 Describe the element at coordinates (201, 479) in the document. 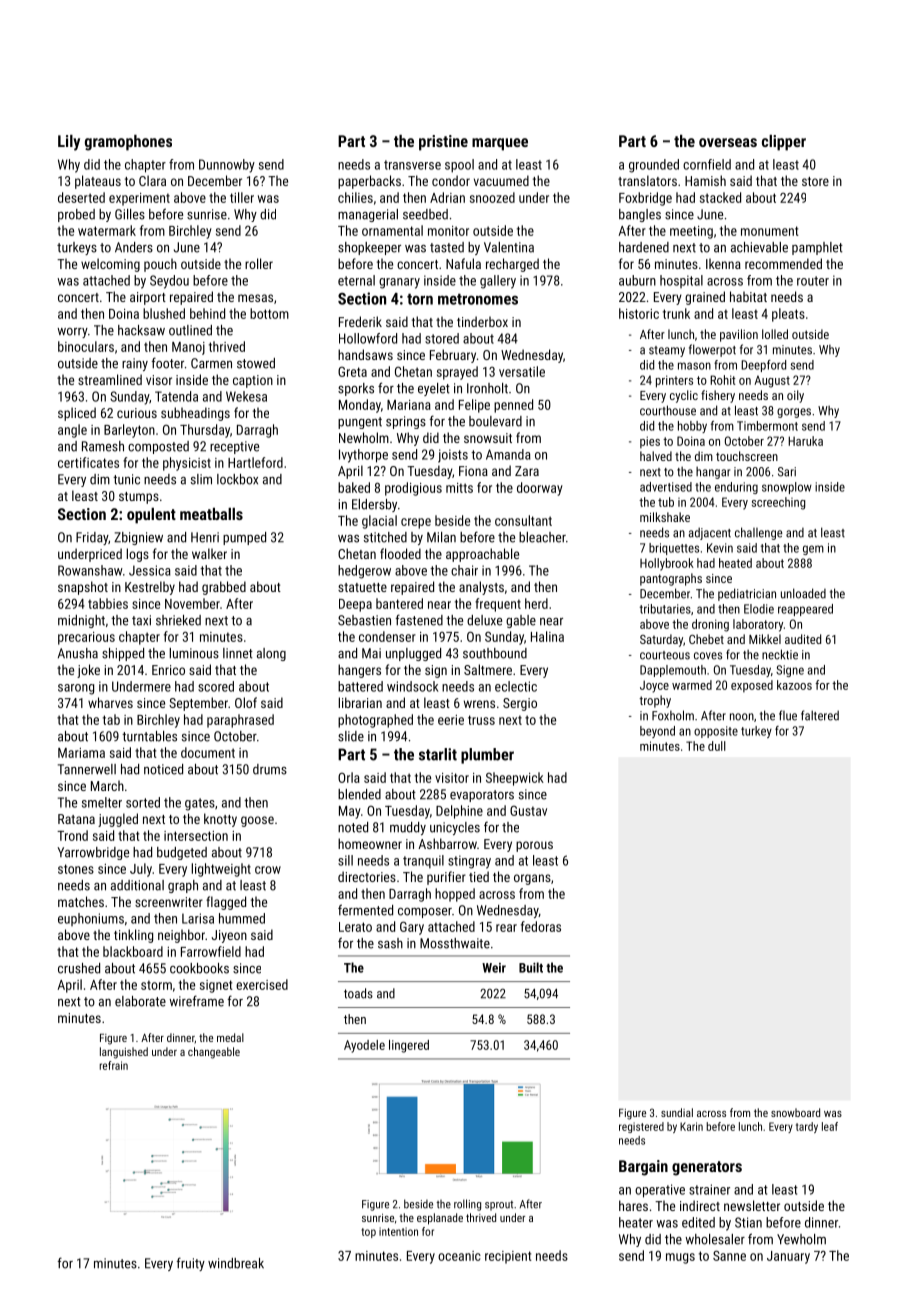

I see `slim` at that location.
